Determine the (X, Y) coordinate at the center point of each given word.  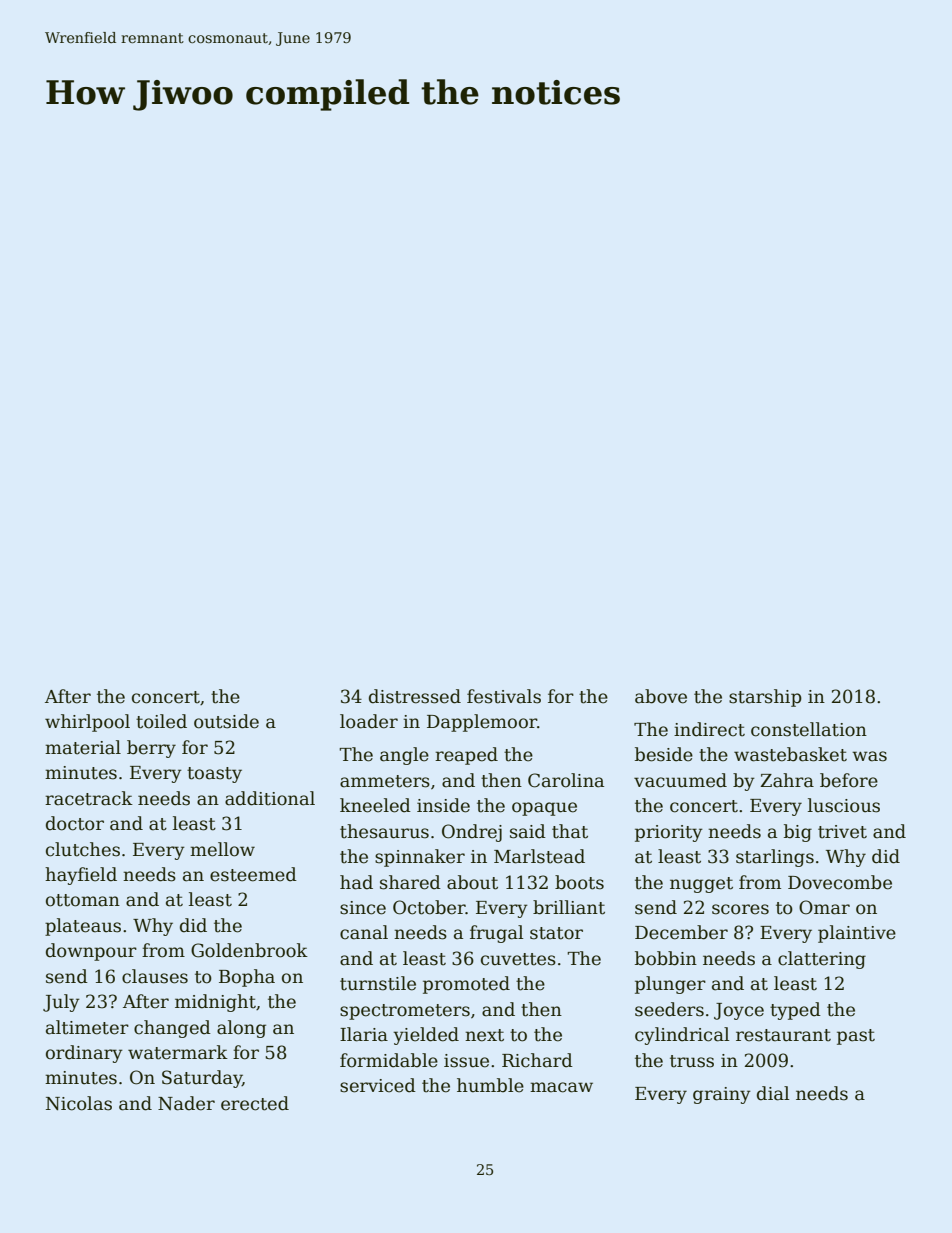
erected (255, 1103)
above (661, 696)
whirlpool (87, 723)
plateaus (83, 927)
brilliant (569, 907)
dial (773, 1093)
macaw (561, 1087)
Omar (824, 907)
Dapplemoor (482, 723)
